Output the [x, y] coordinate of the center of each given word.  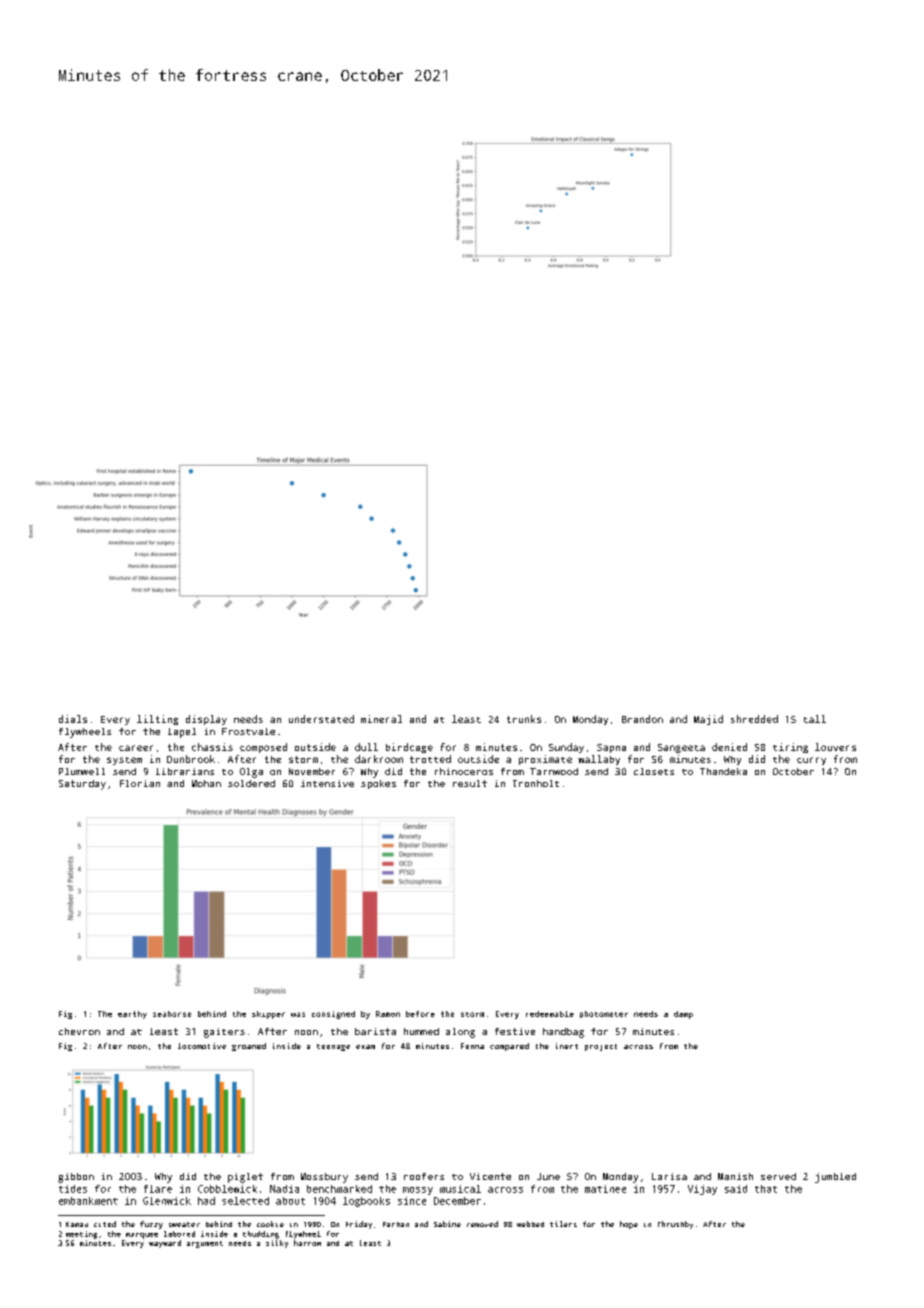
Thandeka [723, 771]
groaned [249, 1047]
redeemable [550, 1014]
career [136, 748]
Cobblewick [227, 1189]
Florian [140, 783]
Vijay [702, 1190]
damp [683, 1015]
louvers [835, 747]
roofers [424, 1176]
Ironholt [536, 783]
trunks [524, 719]
